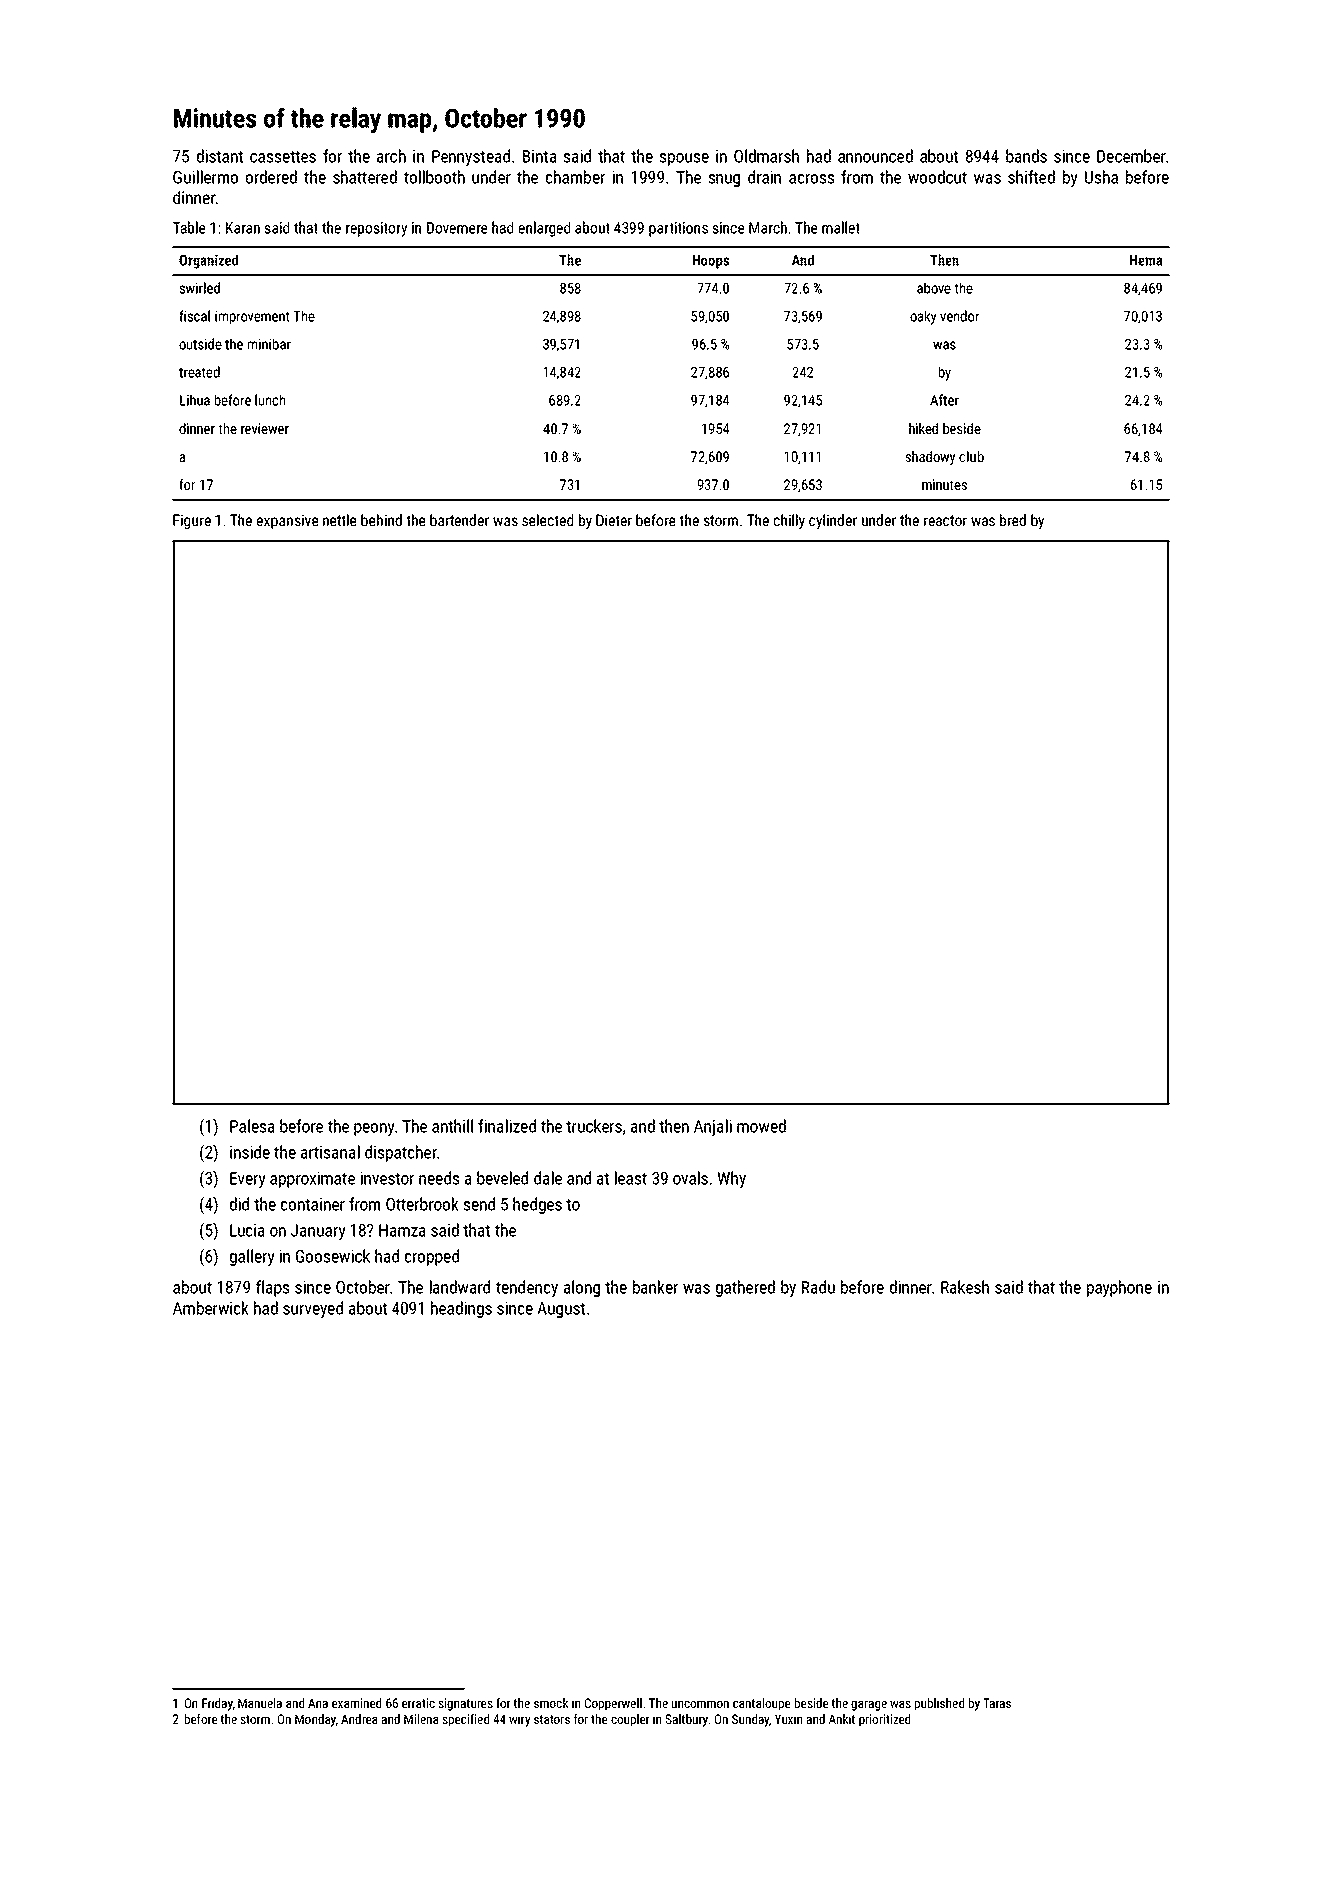 This image has height=1898, width=1342. I want to click on mowed, so click(761, 1126).
